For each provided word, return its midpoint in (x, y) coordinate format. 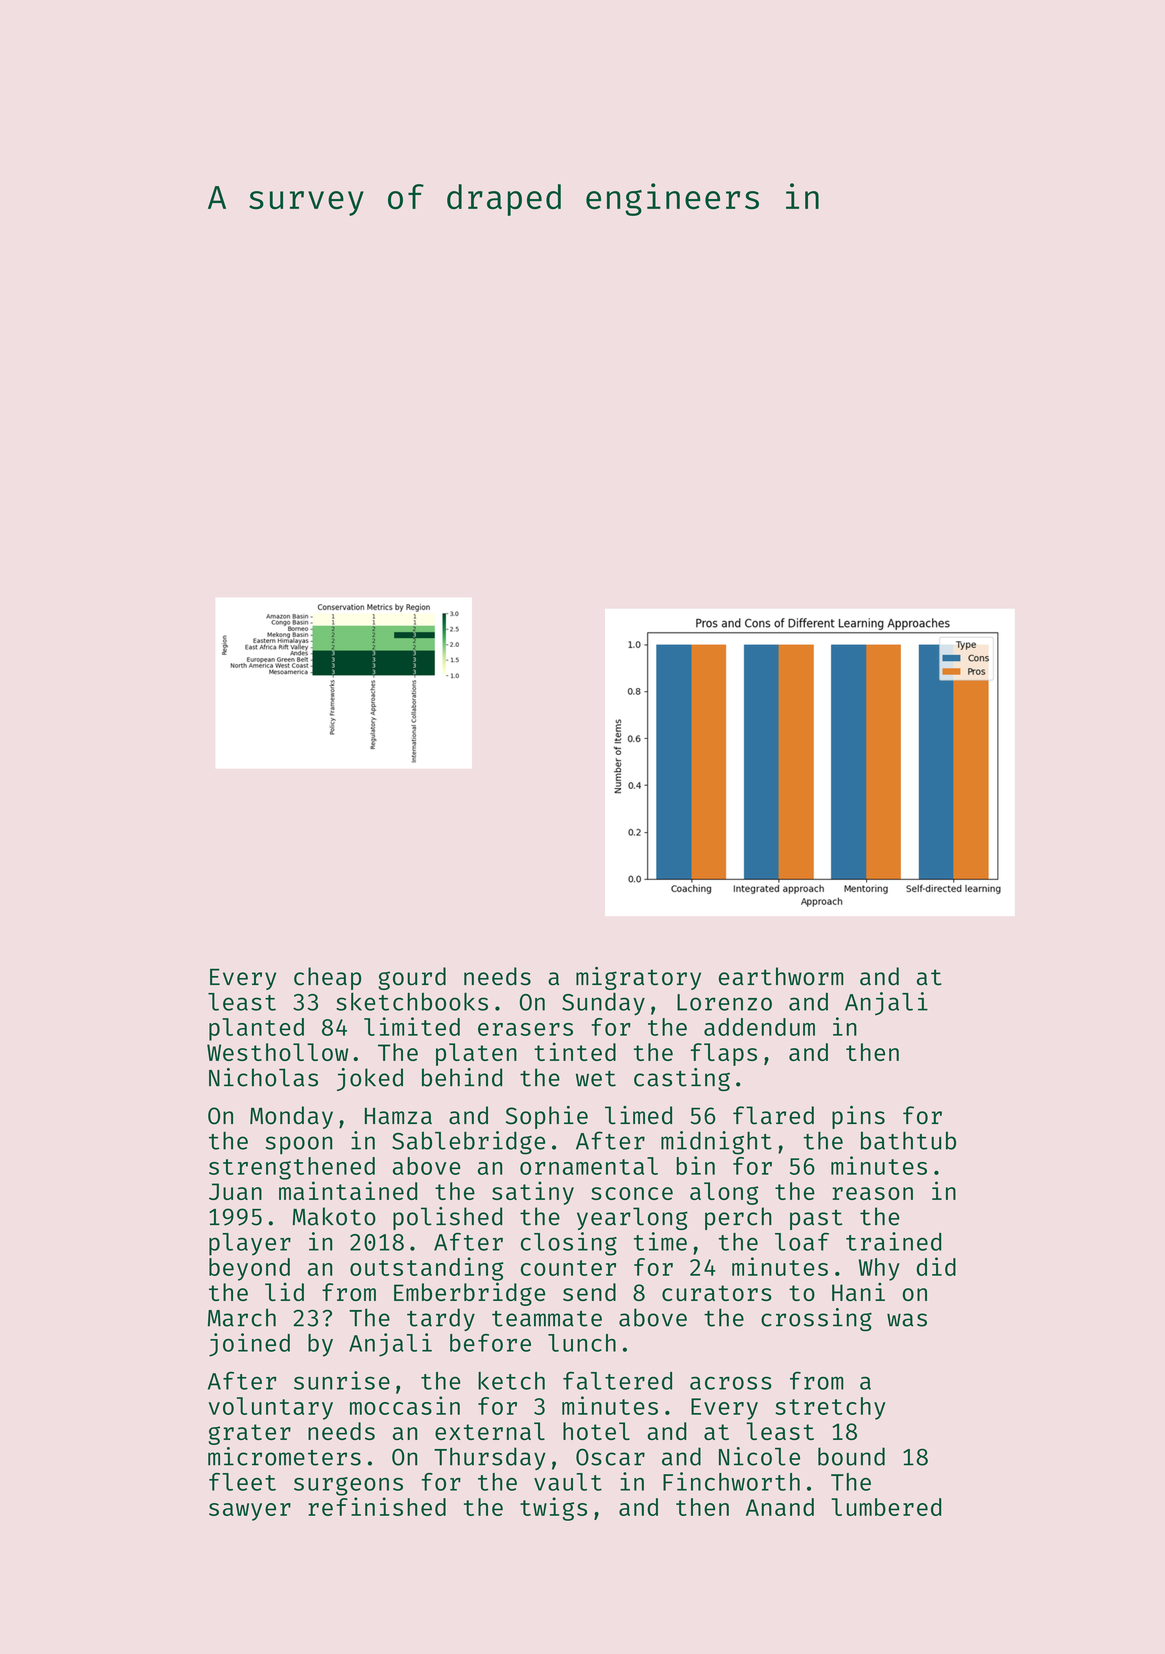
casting (682, 1079)
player (250, 1244)
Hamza (398, 1116)
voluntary (271, 1408)
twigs (553, 1509)
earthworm (781, 976)
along (724, 1193)
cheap (327, 978)
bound (851, 1456)
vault (568, 1482)
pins (858, 1117)
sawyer (250, 1512)
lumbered (886, 1507)
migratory (638, 978)
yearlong (632, 1218)
